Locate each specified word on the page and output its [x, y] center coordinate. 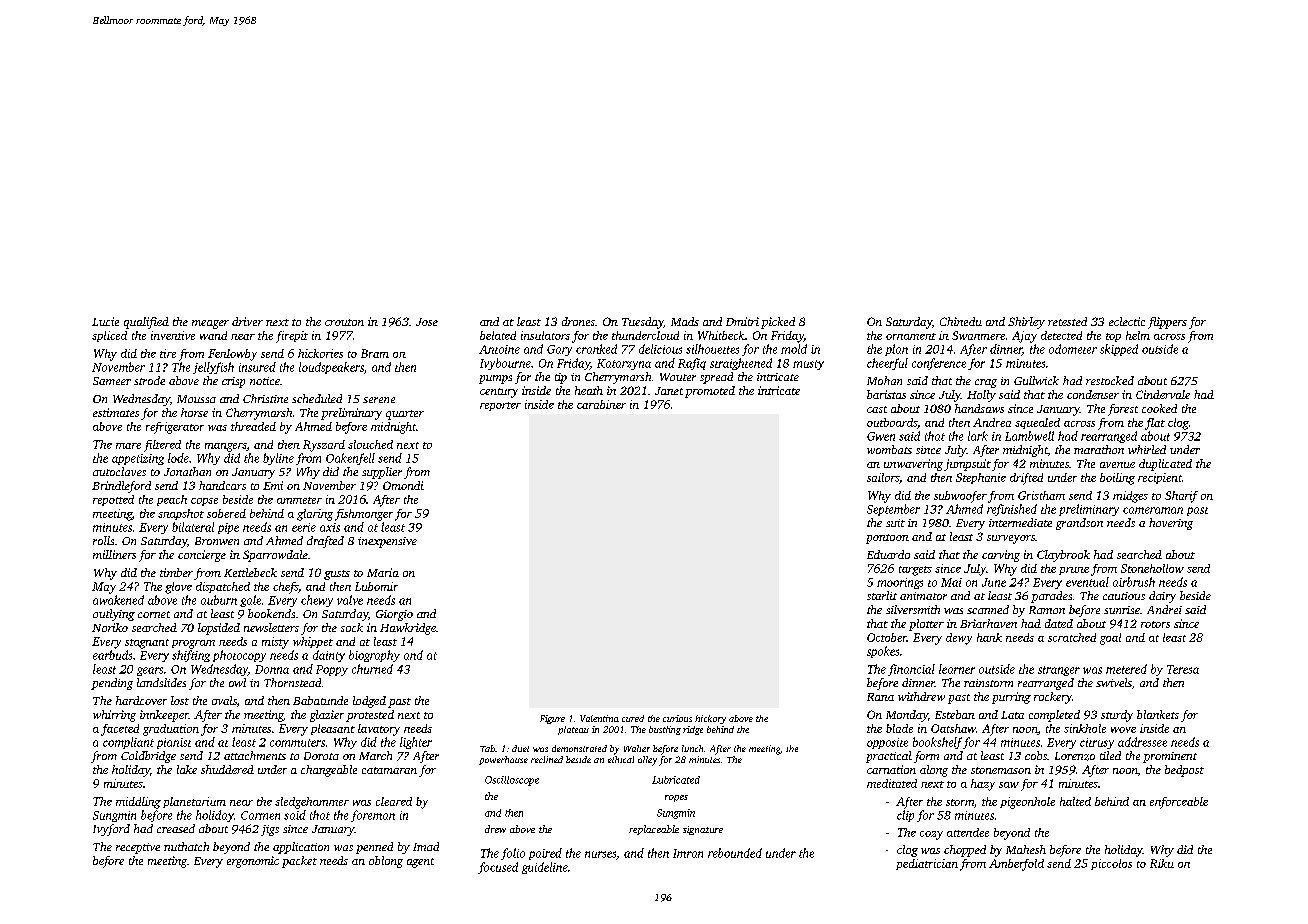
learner [957, 669]
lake [187, 769]
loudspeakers [331, 368]
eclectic [1127, 321]
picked [778, 323]
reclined [547, 759]
